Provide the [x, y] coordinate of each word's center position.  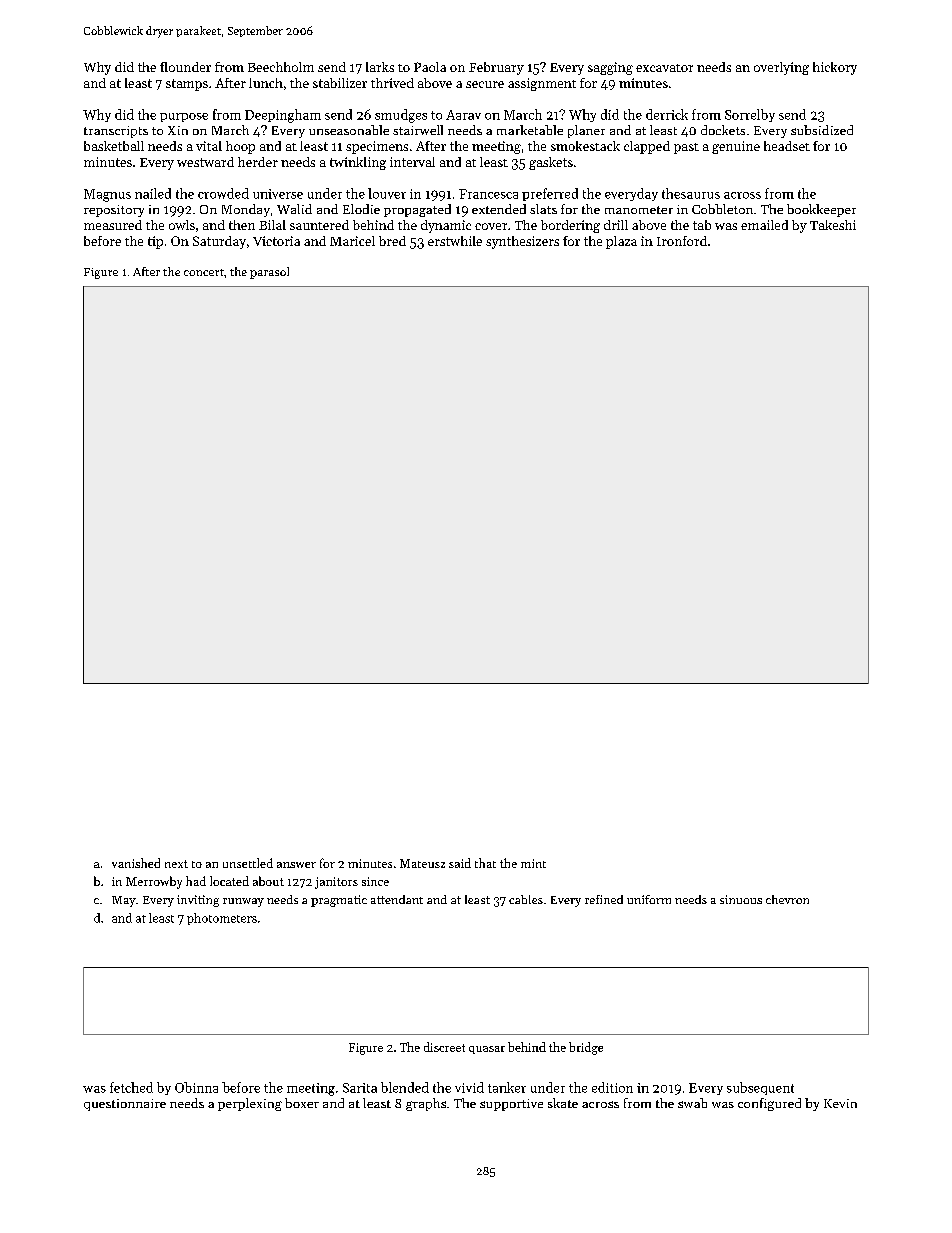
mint [533, 863]
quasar [487, 1050]
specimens [377, 147]
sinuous [741, 899]
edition [612, 1087]
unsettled [248, 863]
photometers [222, 919]
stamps [187, 85]
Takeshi [833, 225]
